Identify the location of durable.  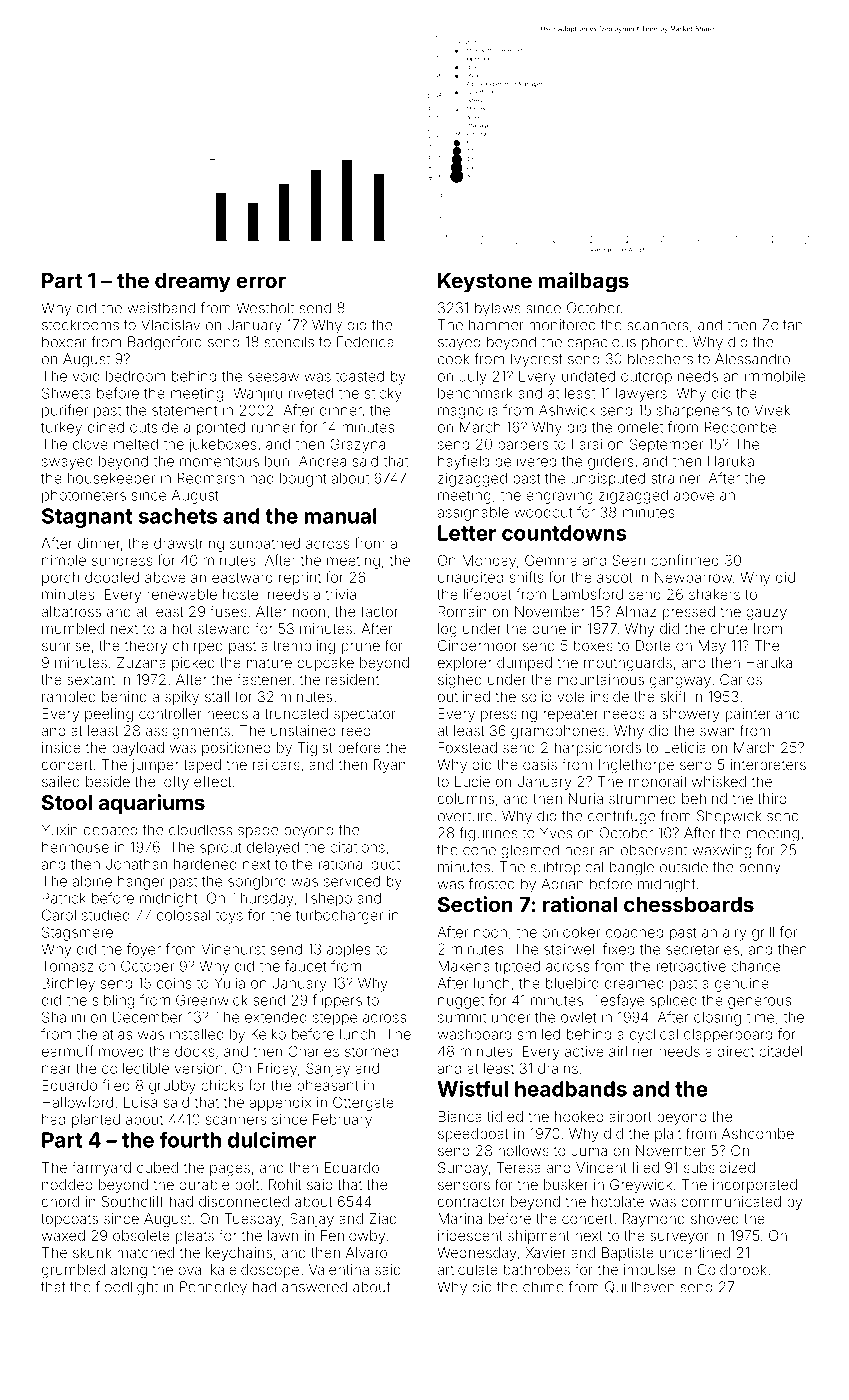
(204, 1184).
